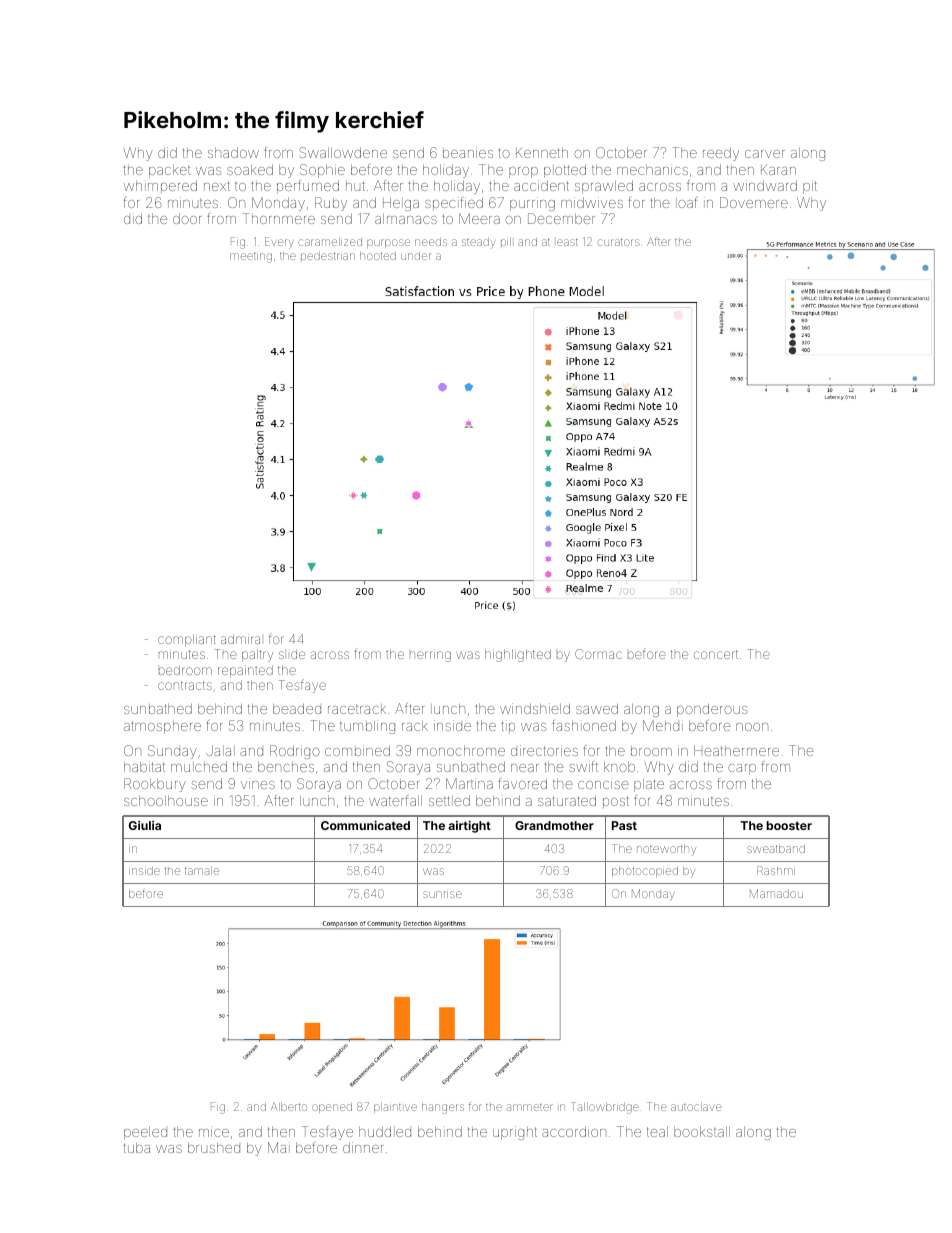 Image resolution: width=952 pixels, height=1233 pixels. Describe the element at coordinates (202, 871) in the page. I see `tamale` at that location.
